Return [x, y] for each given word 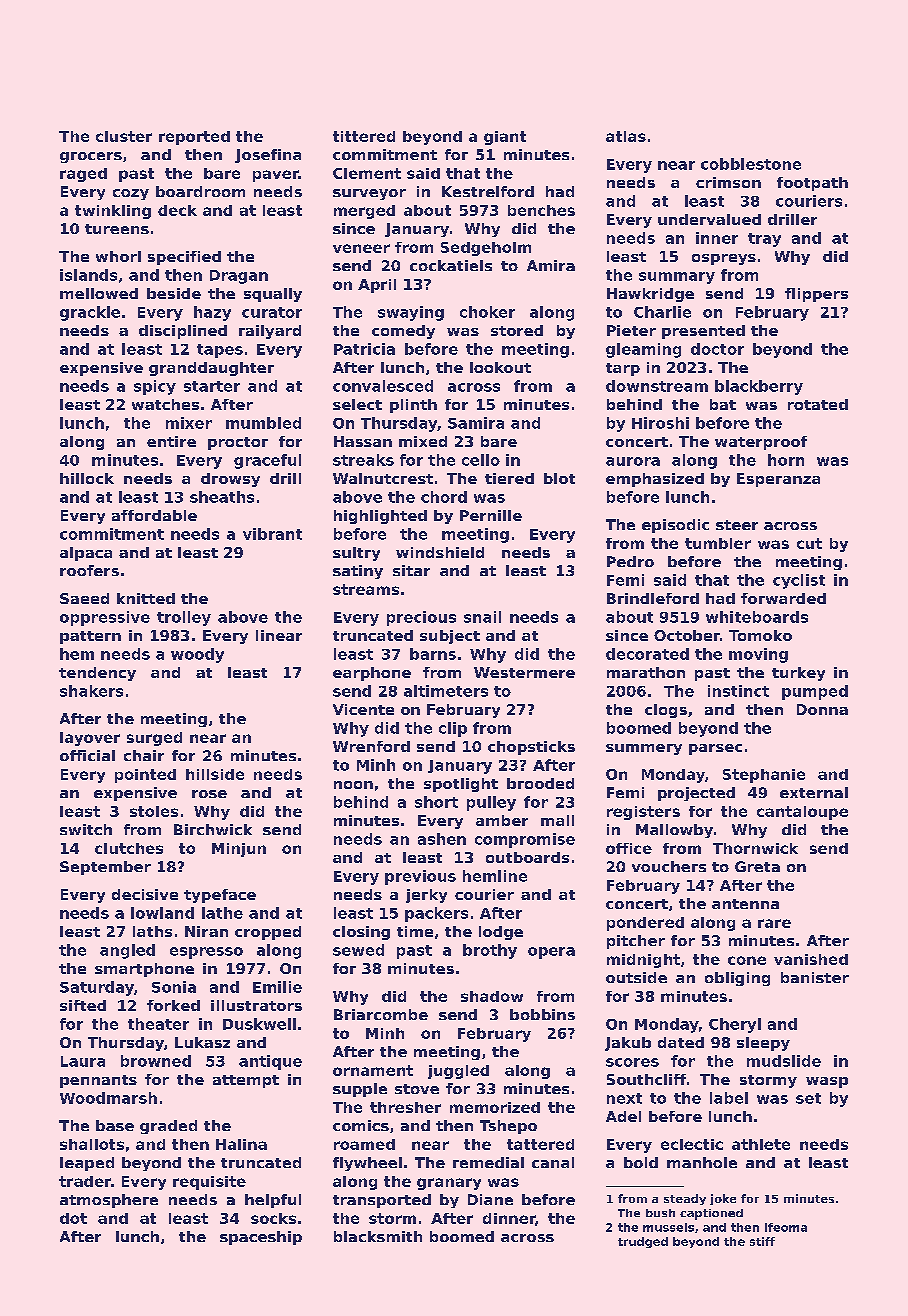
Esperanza [778, 480]
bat [723, 404]
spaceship [261, 1238]
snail [482, 617]
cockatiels [451, 265]
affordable [154, 515]
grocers [91, 157]
